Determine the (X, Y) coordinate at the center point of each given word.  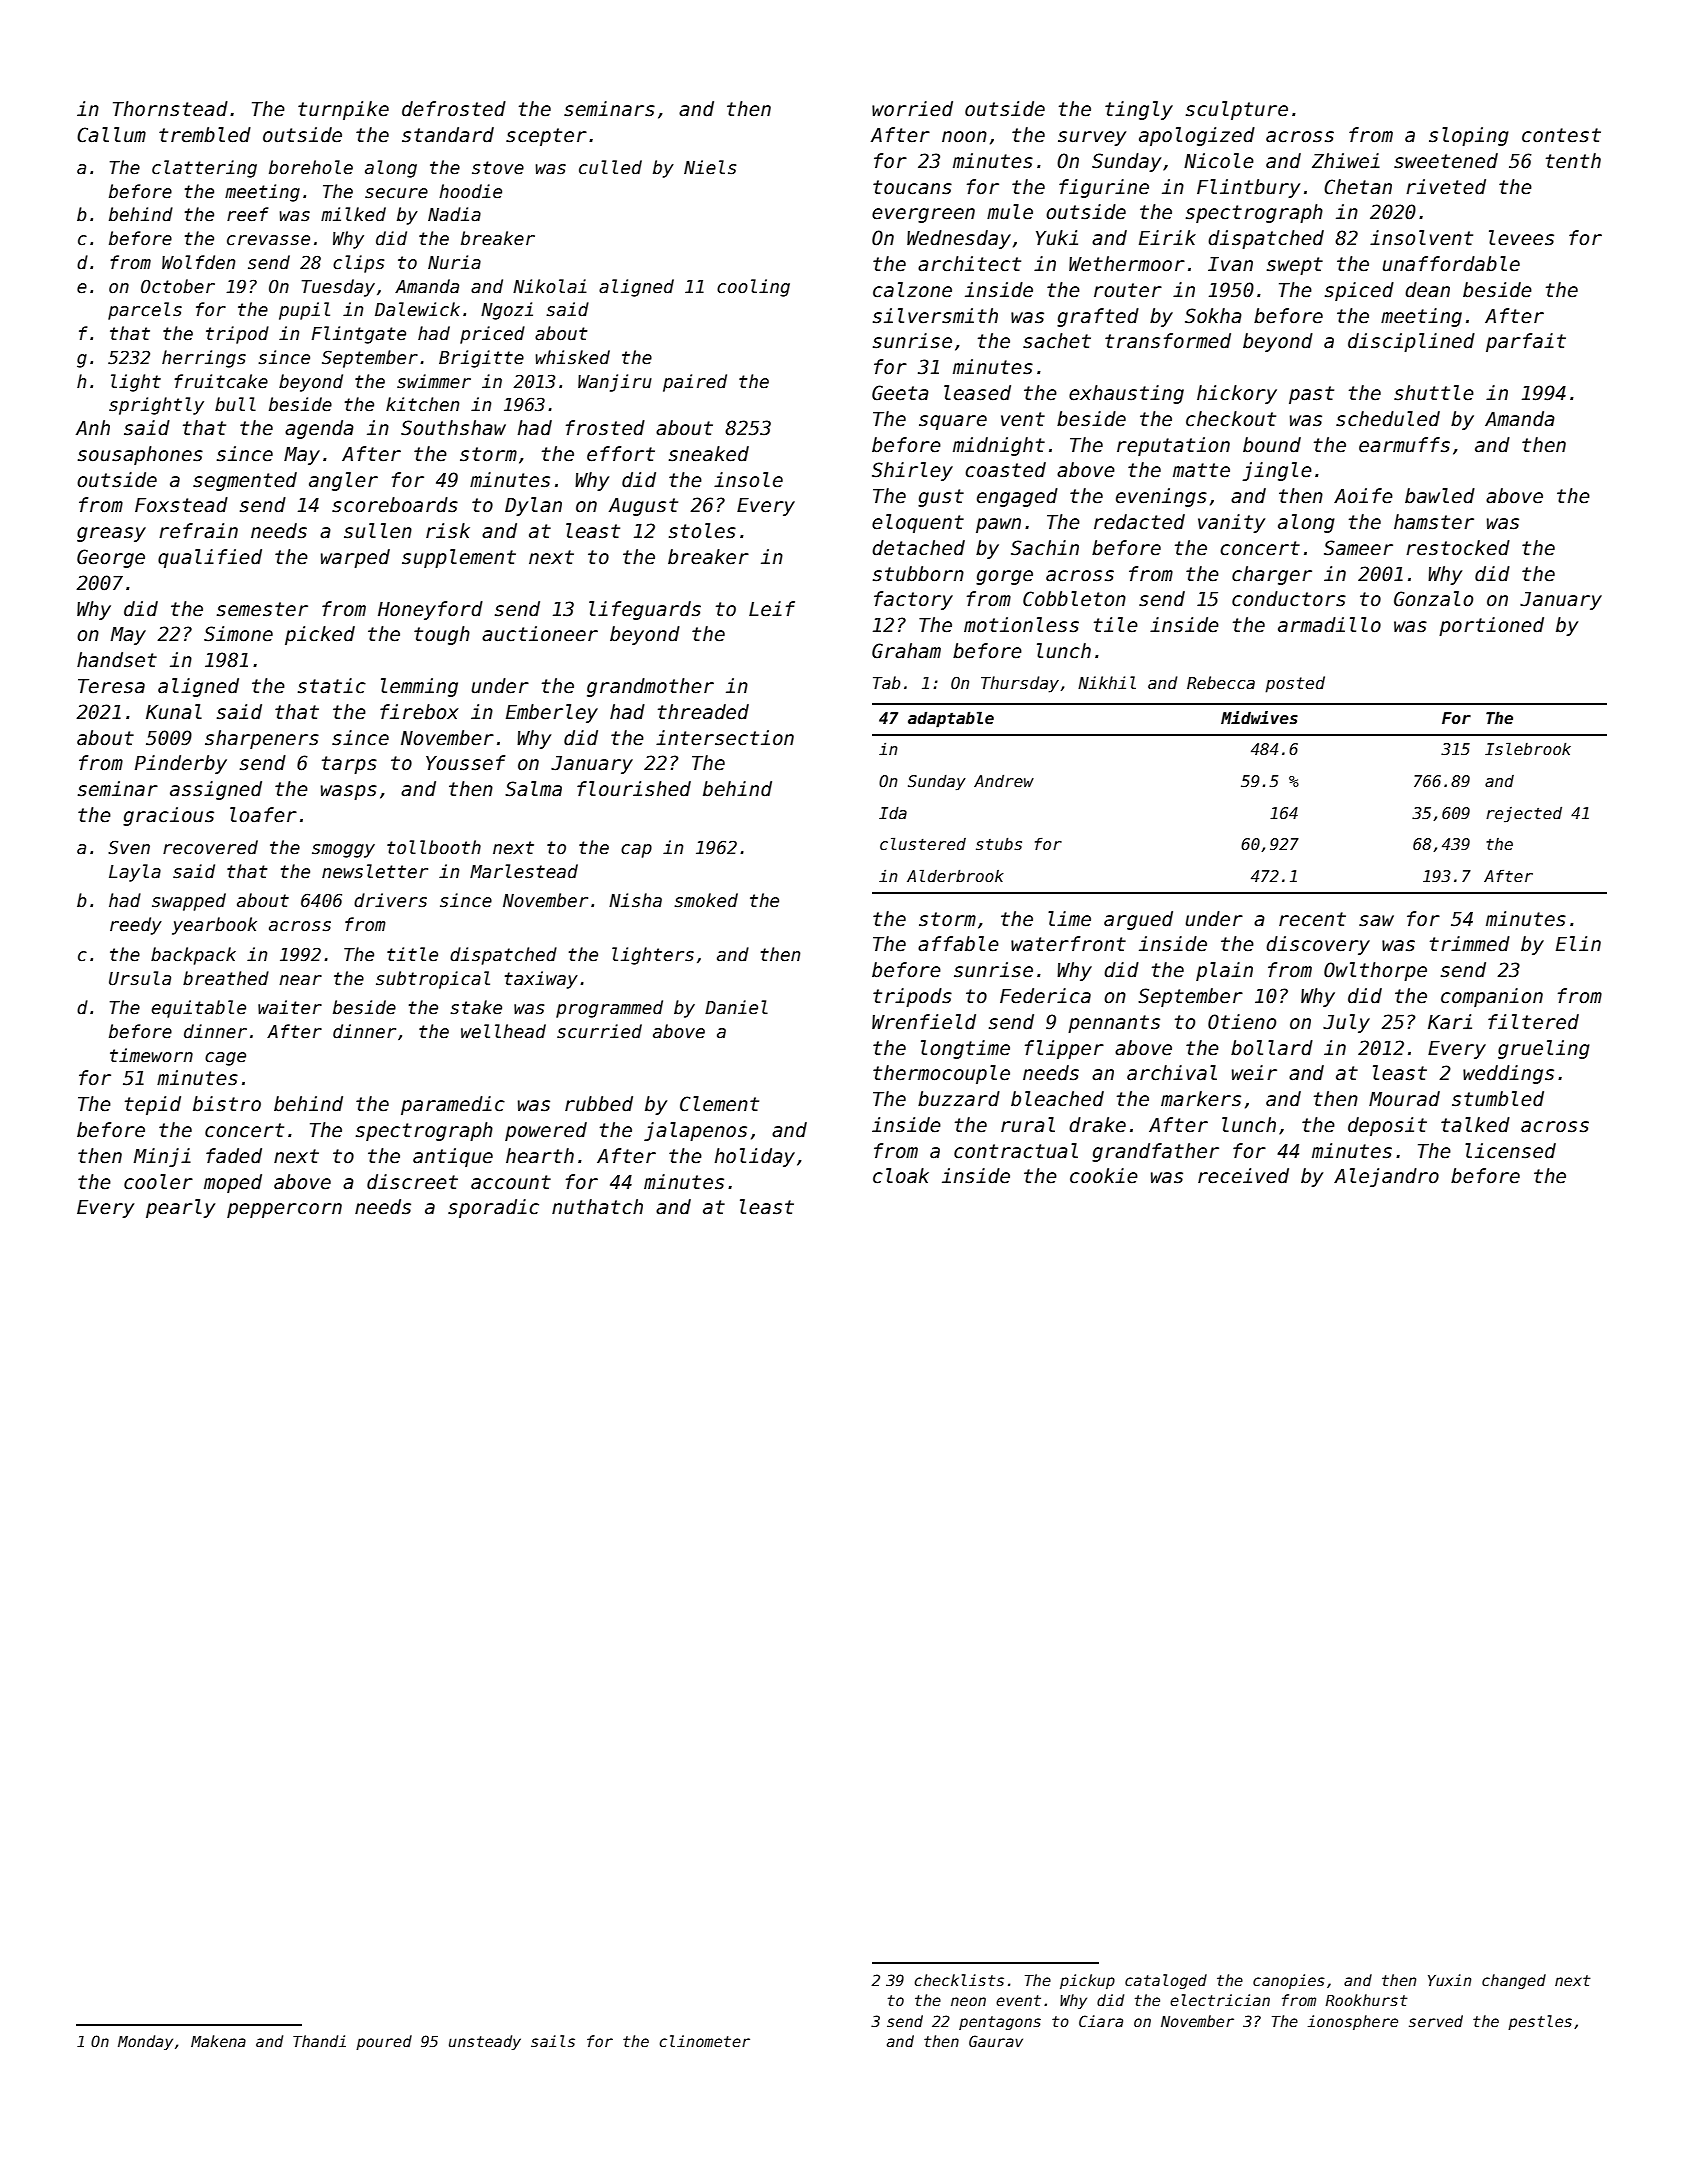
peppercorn (284, 1210)
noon (964, 137)
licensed (1510, 1151)
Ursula (140, 978)
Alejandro (1386, 1177)
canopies (1289, 1981)
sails (553, 2041)
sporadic (493, 1208)
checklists (959, 1980)
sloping (1469, 136)
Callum (111, 135)
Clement (719, 1104)
